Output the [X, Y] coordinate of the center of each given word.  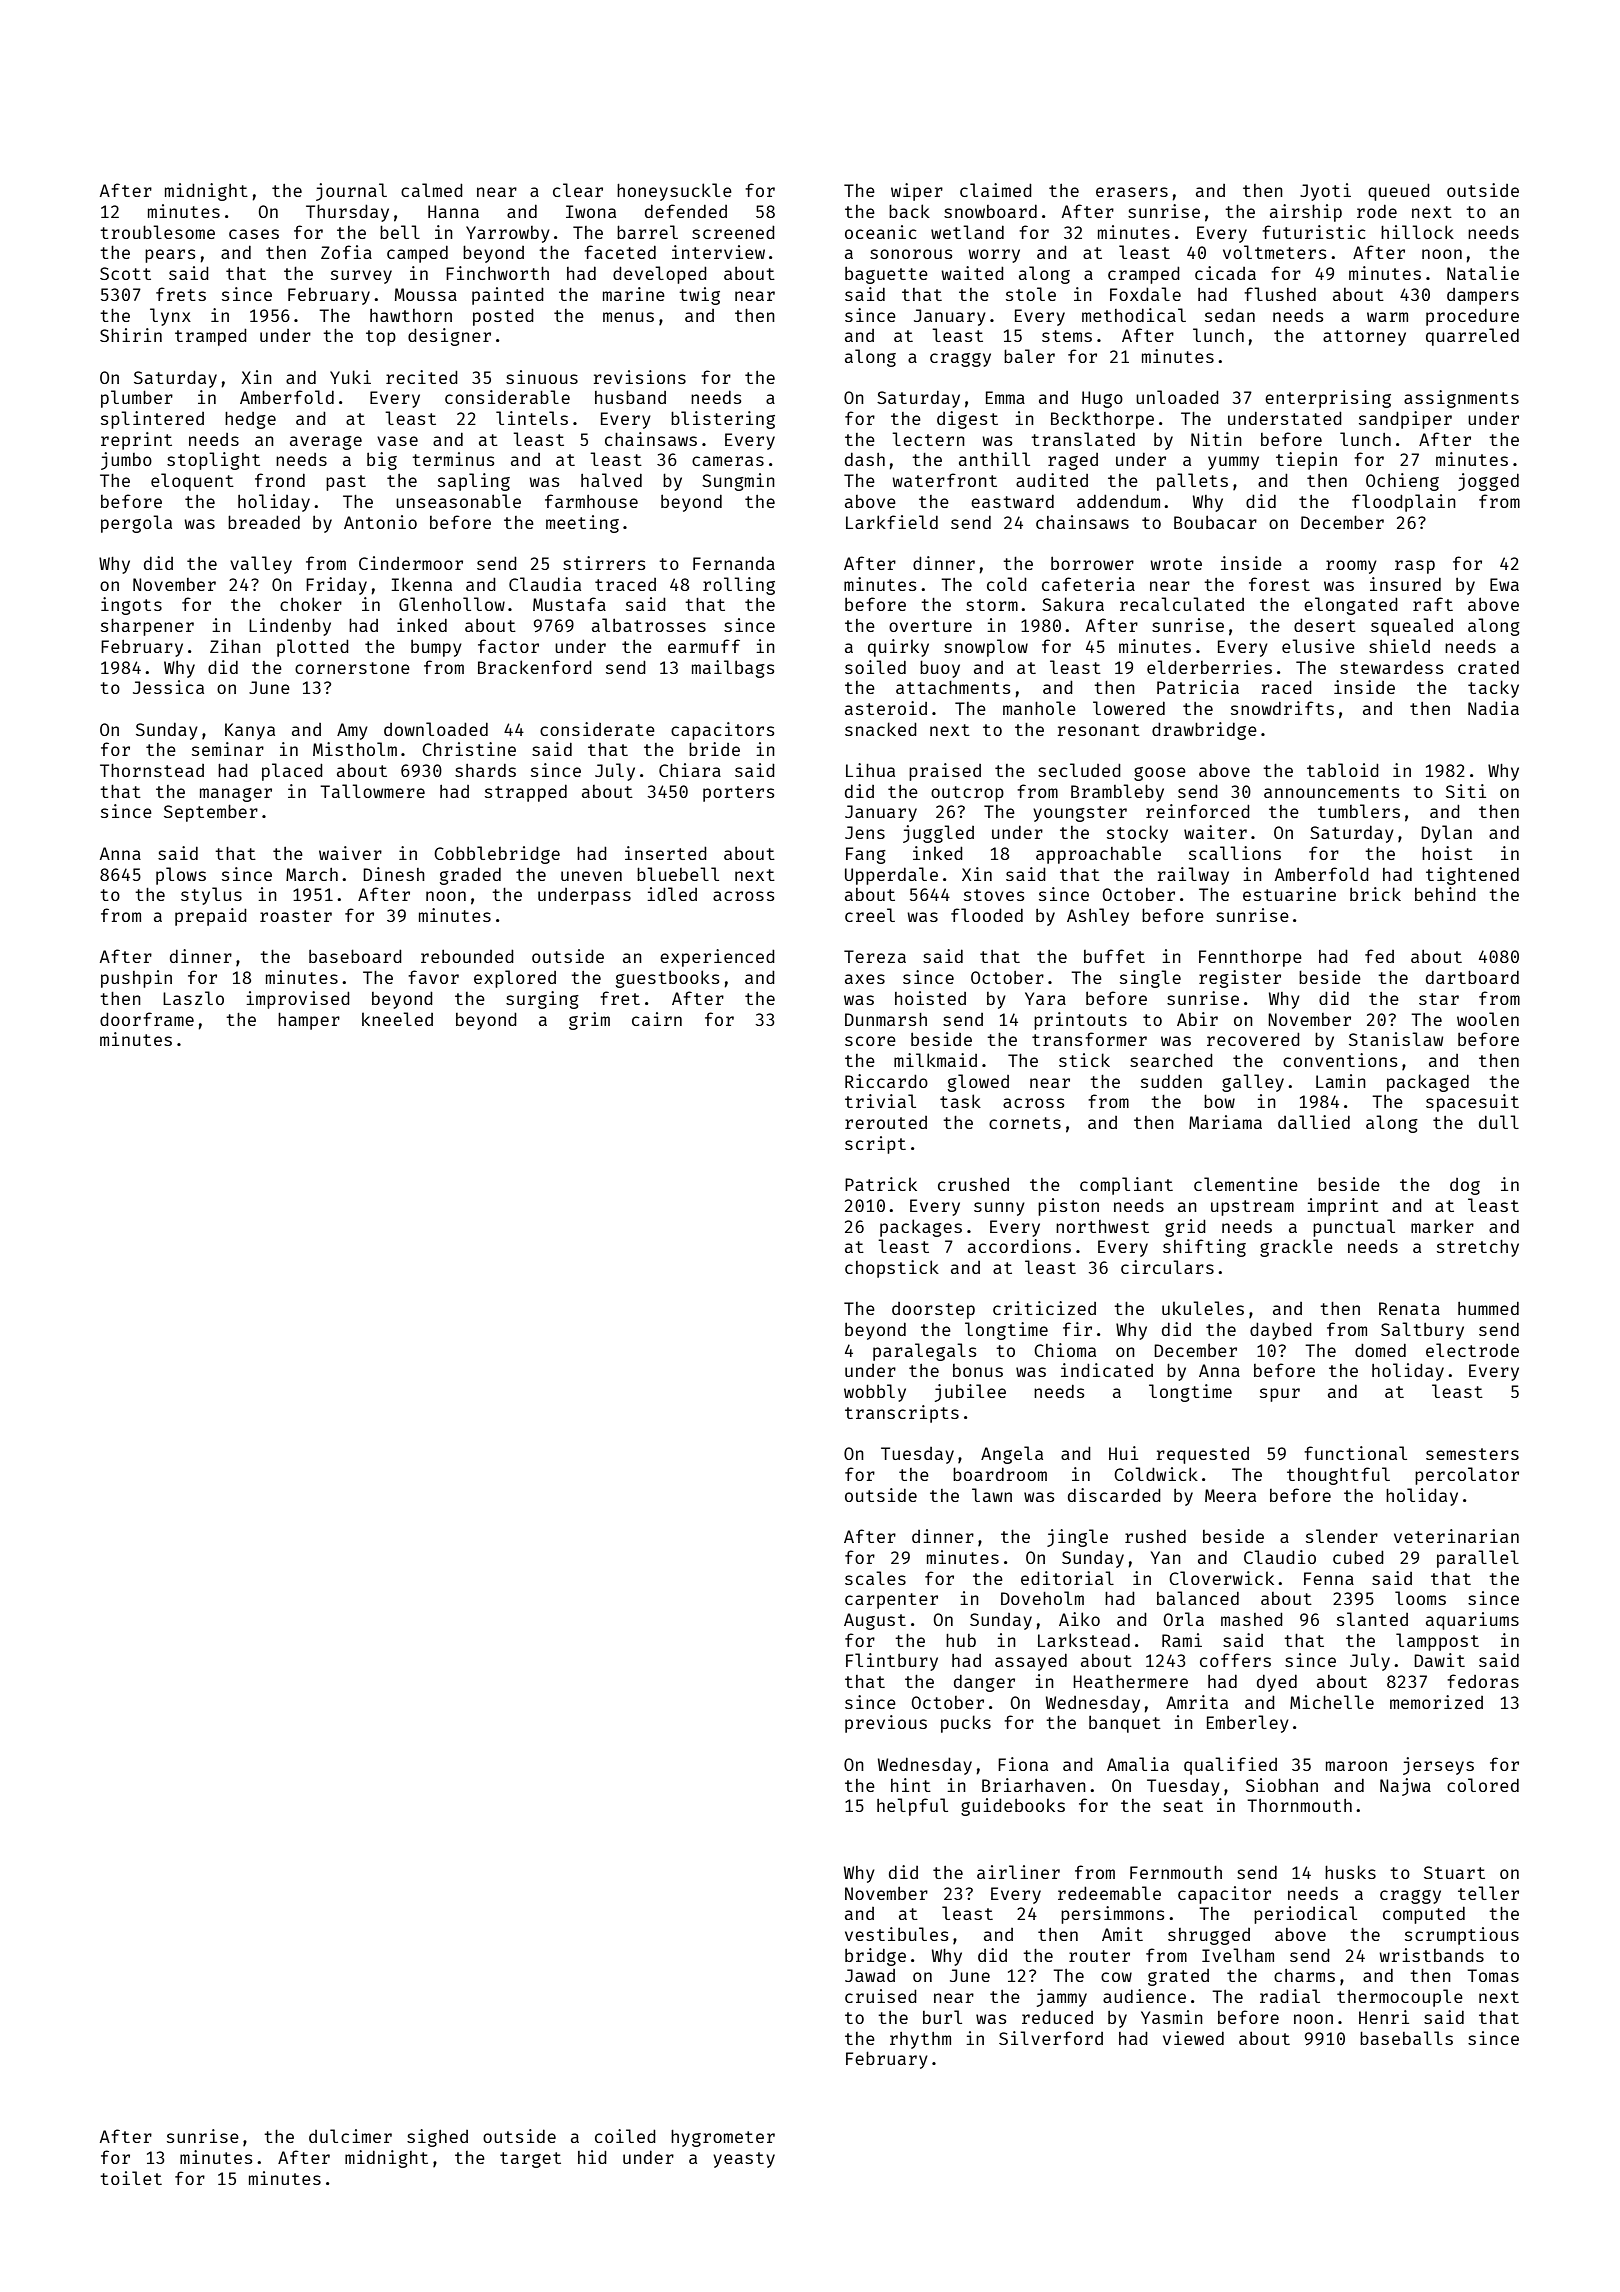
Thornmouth [1299, 1805]
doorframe [147, 1019]
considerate [597, 729]
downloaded [436, 729]
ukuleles [1203, 1308]
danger [984, 1683]
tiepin [1306, 461]
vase [397, 441]
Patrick [881, 1184]
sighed [437, 2138]
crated [1488, 667]
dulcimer [350, 2136]
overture [930, 626]
